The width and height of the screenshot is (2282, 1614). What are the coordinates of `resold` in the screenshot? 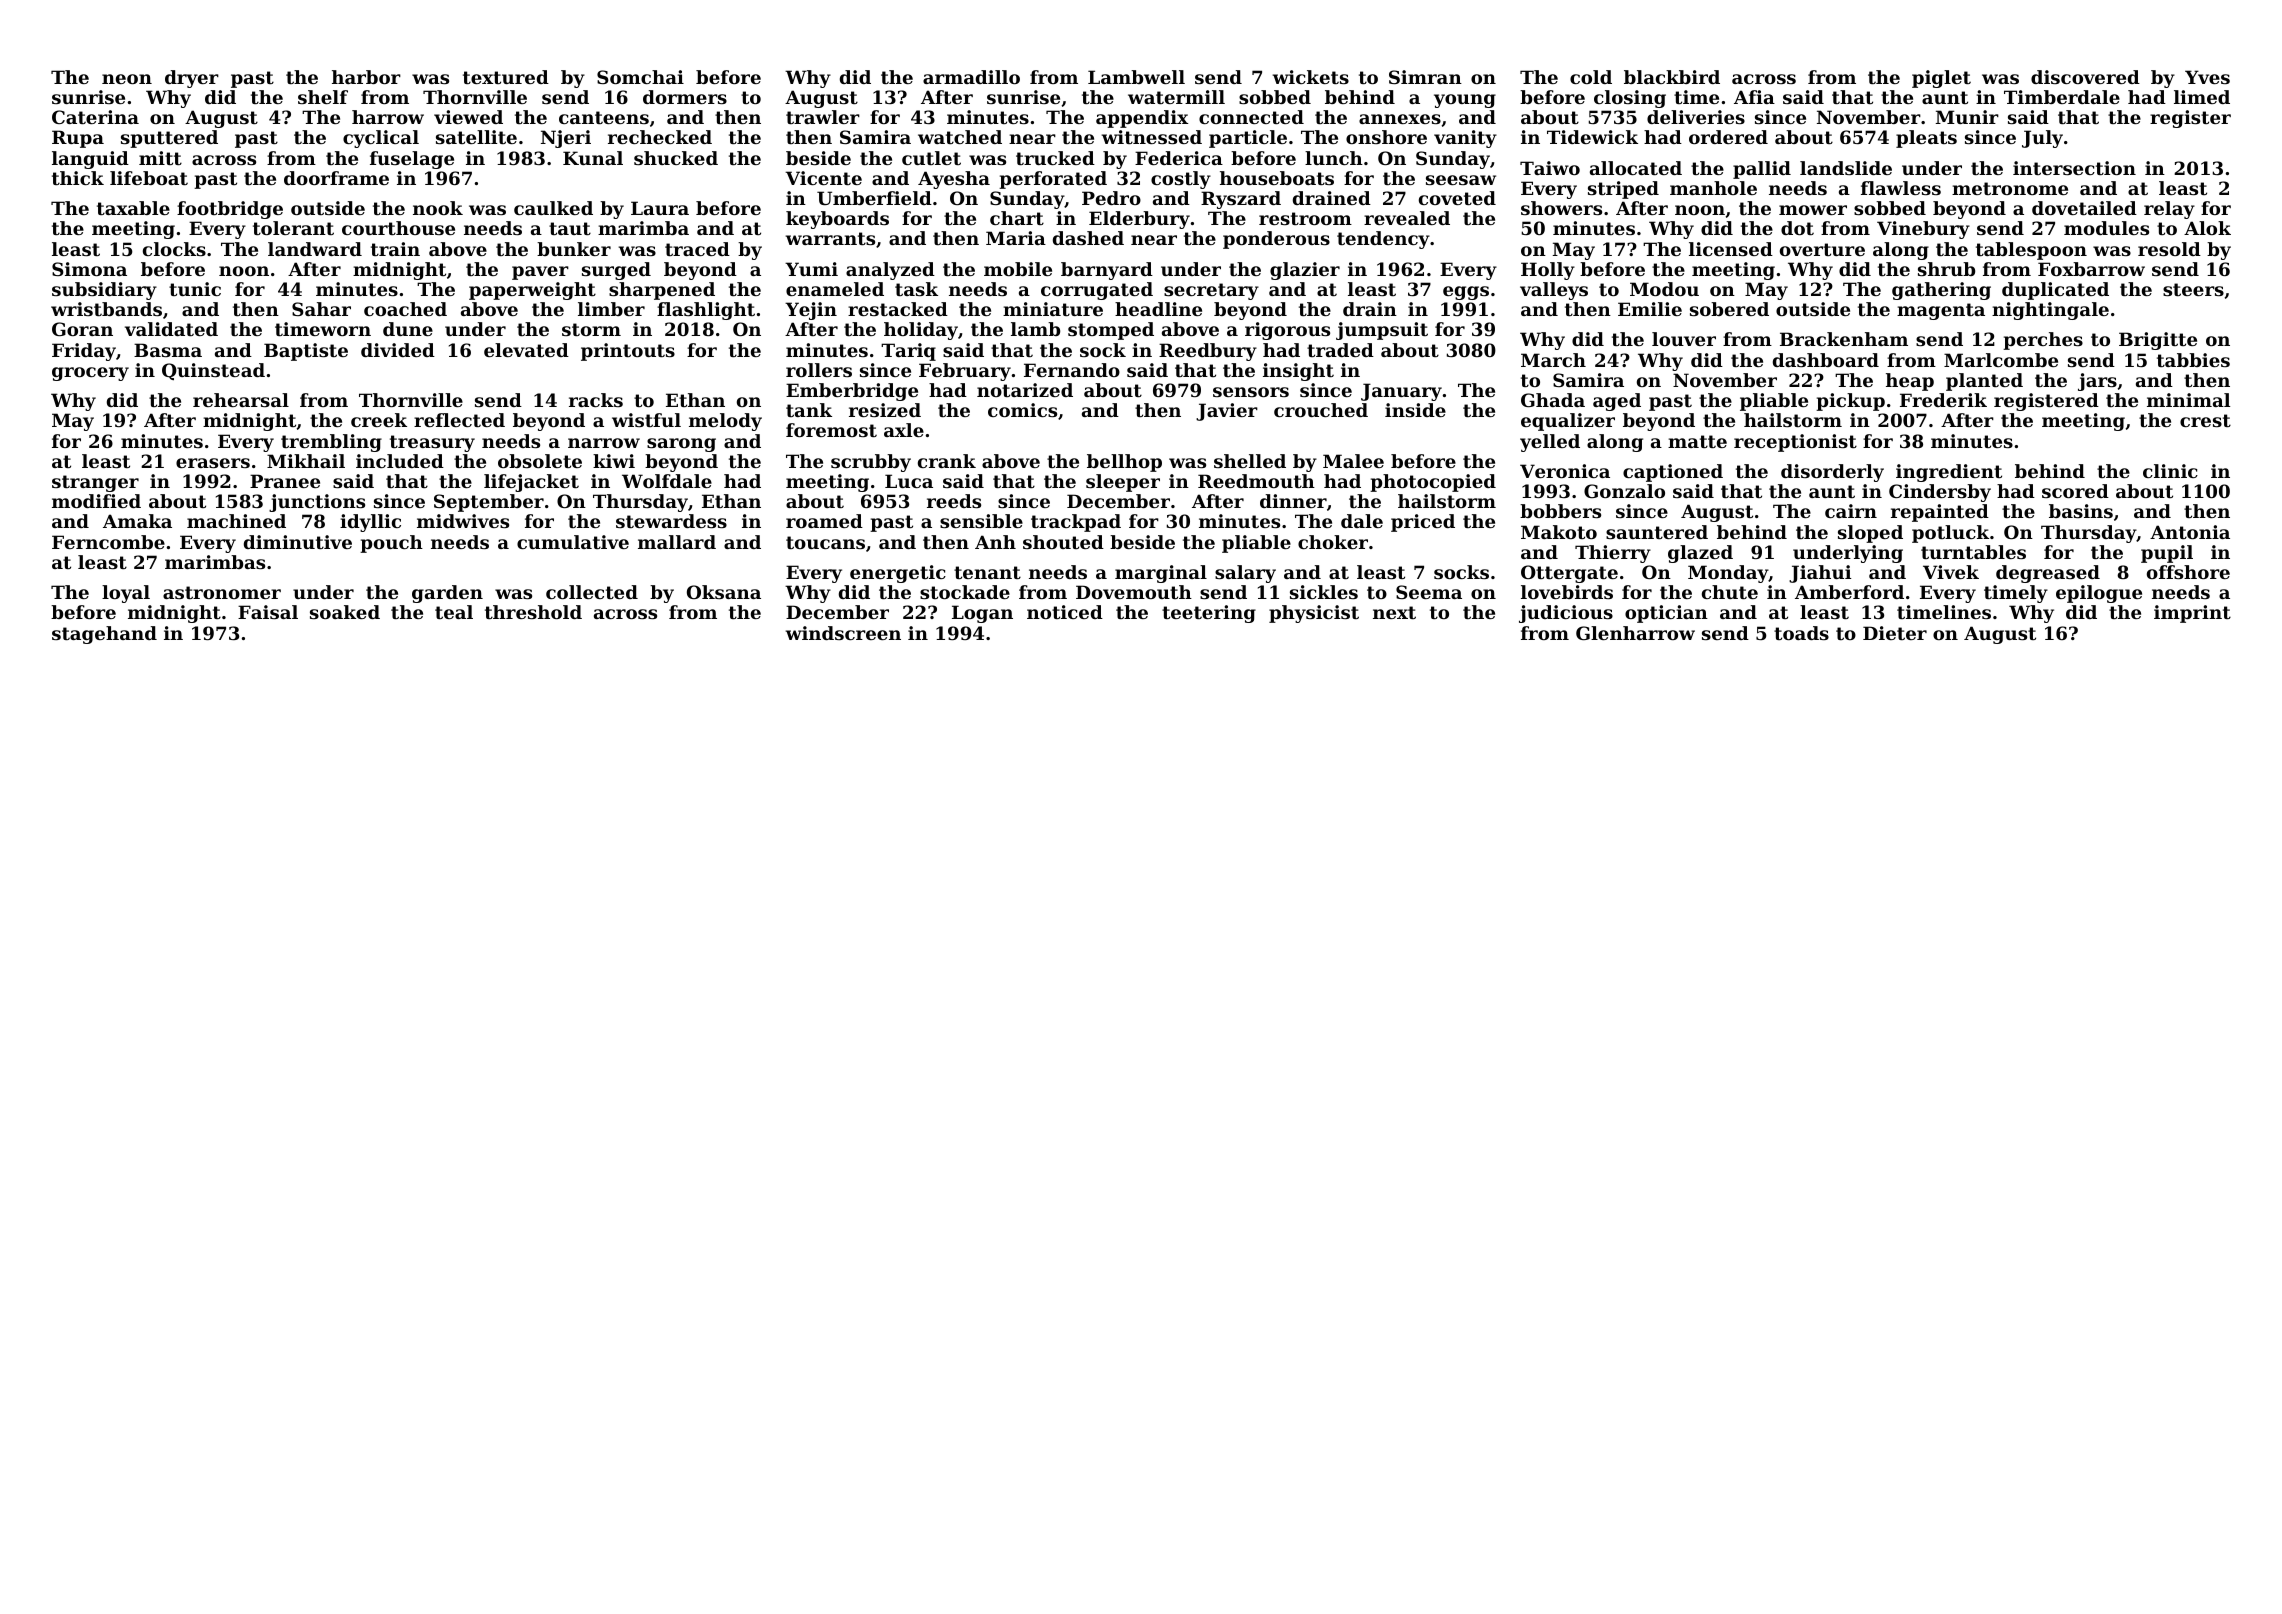 It's located at (2169, 249).
